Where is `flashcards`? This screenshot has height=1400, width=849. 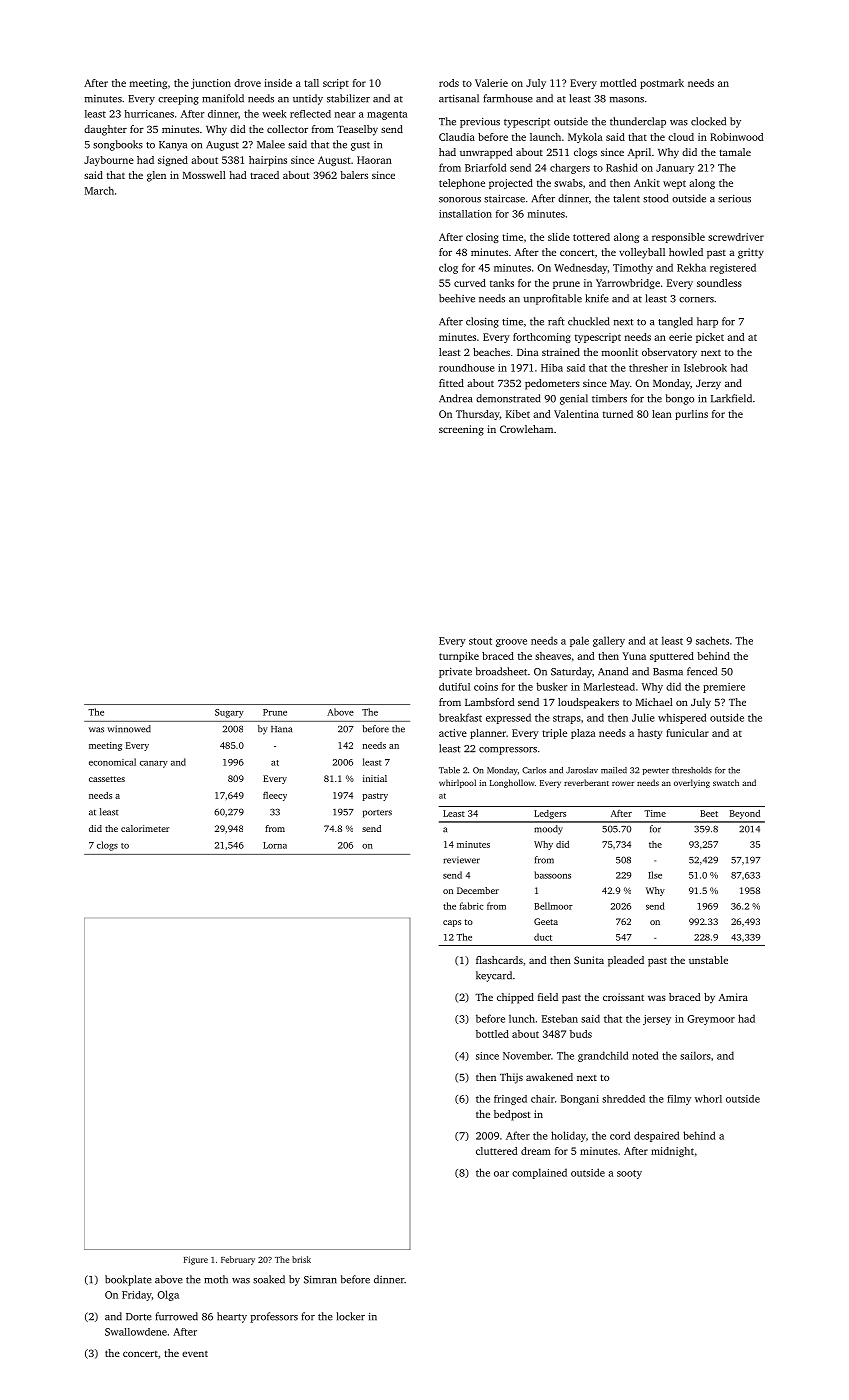
flashcards is located at coordinates (499, 960).
